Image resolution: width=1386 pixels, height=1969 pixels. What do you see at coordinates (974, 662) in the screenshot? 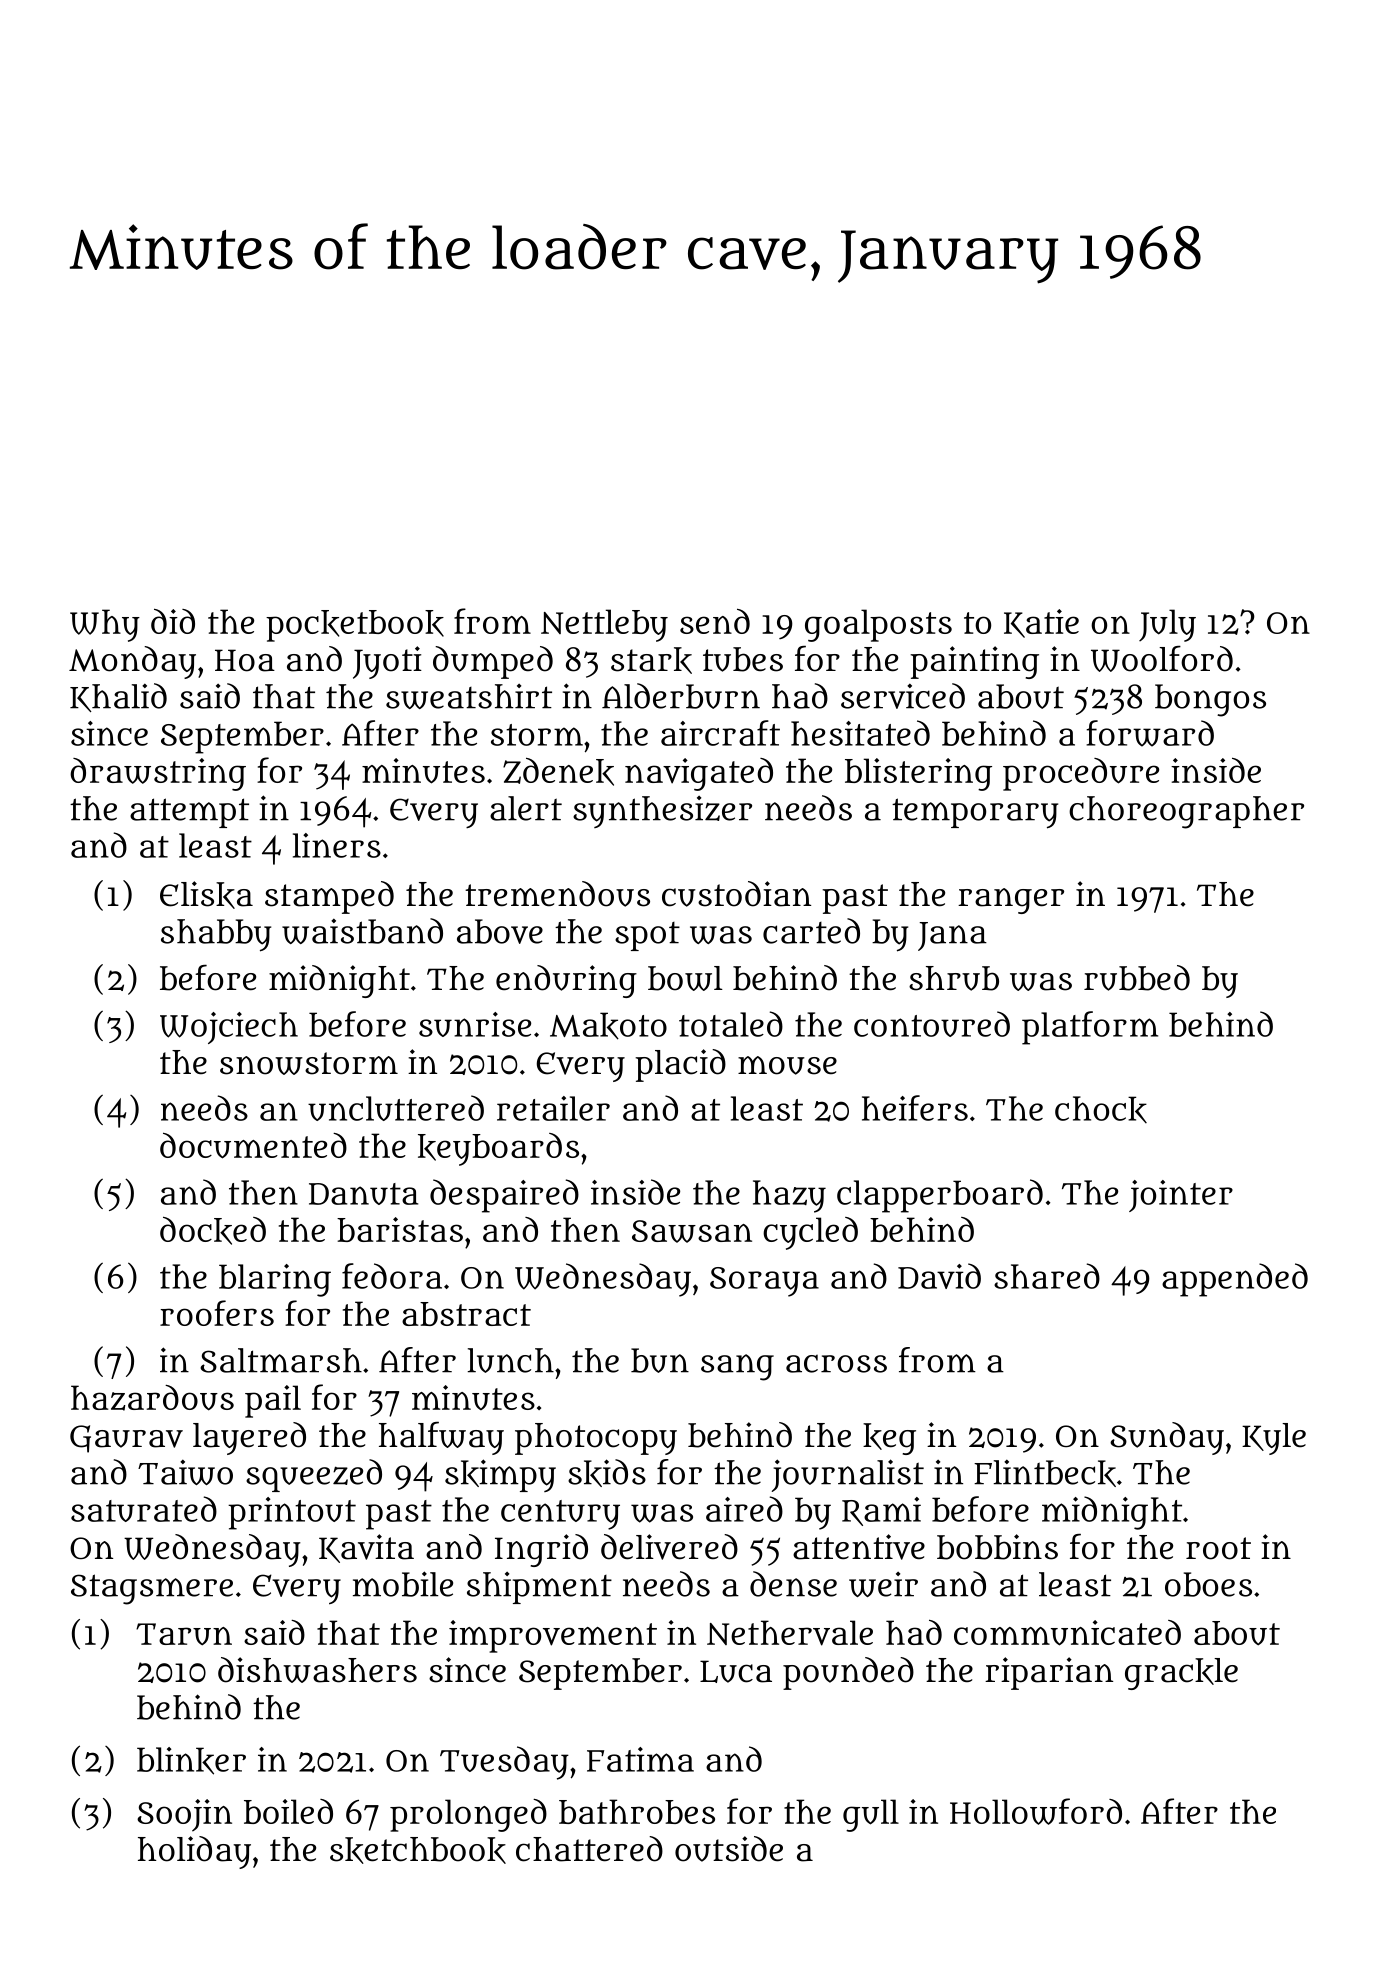
I see `painting` at bounding box center [974, 662].
